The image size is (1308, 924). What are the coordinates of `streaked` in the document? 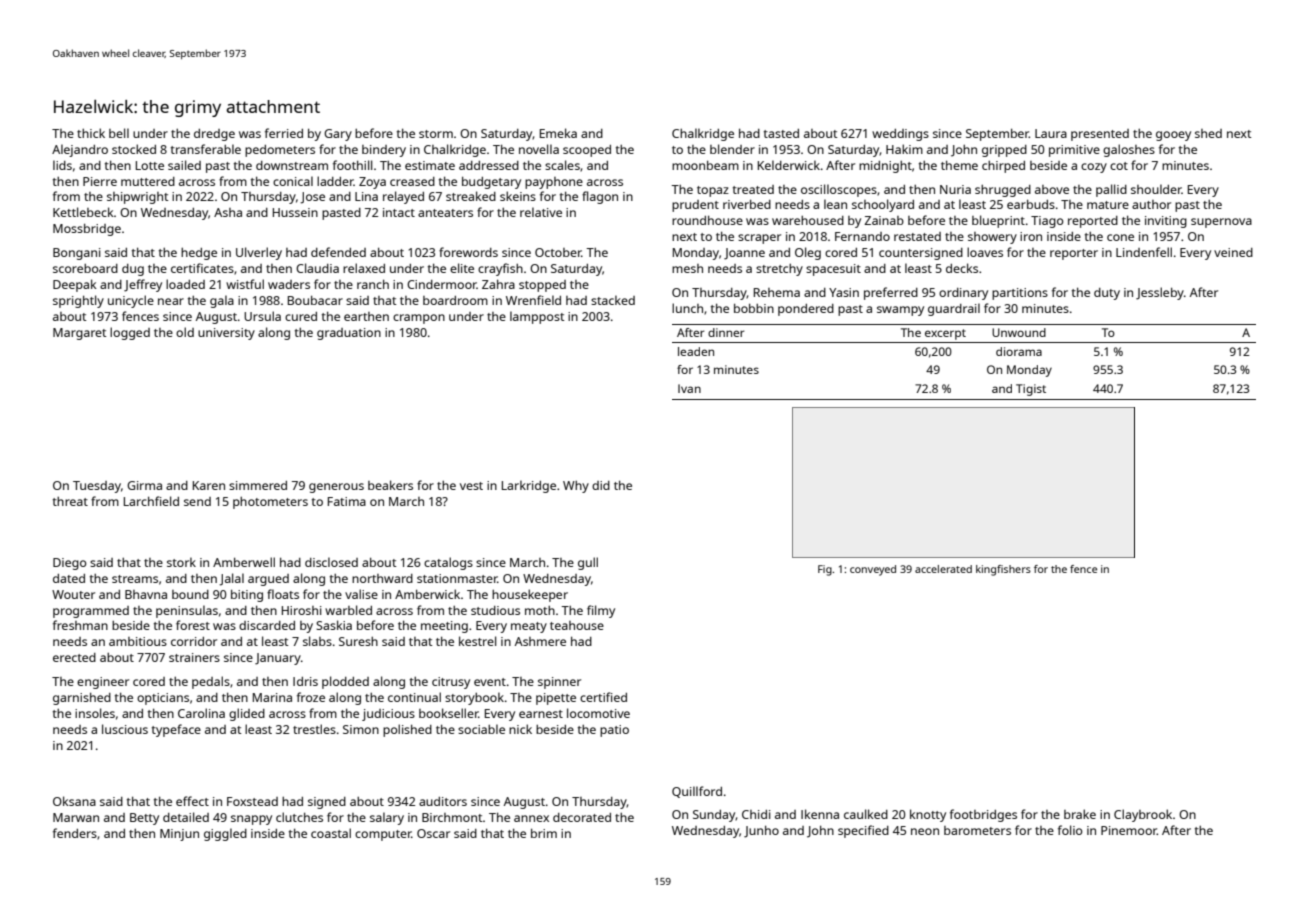 It's located at (471, 196).
